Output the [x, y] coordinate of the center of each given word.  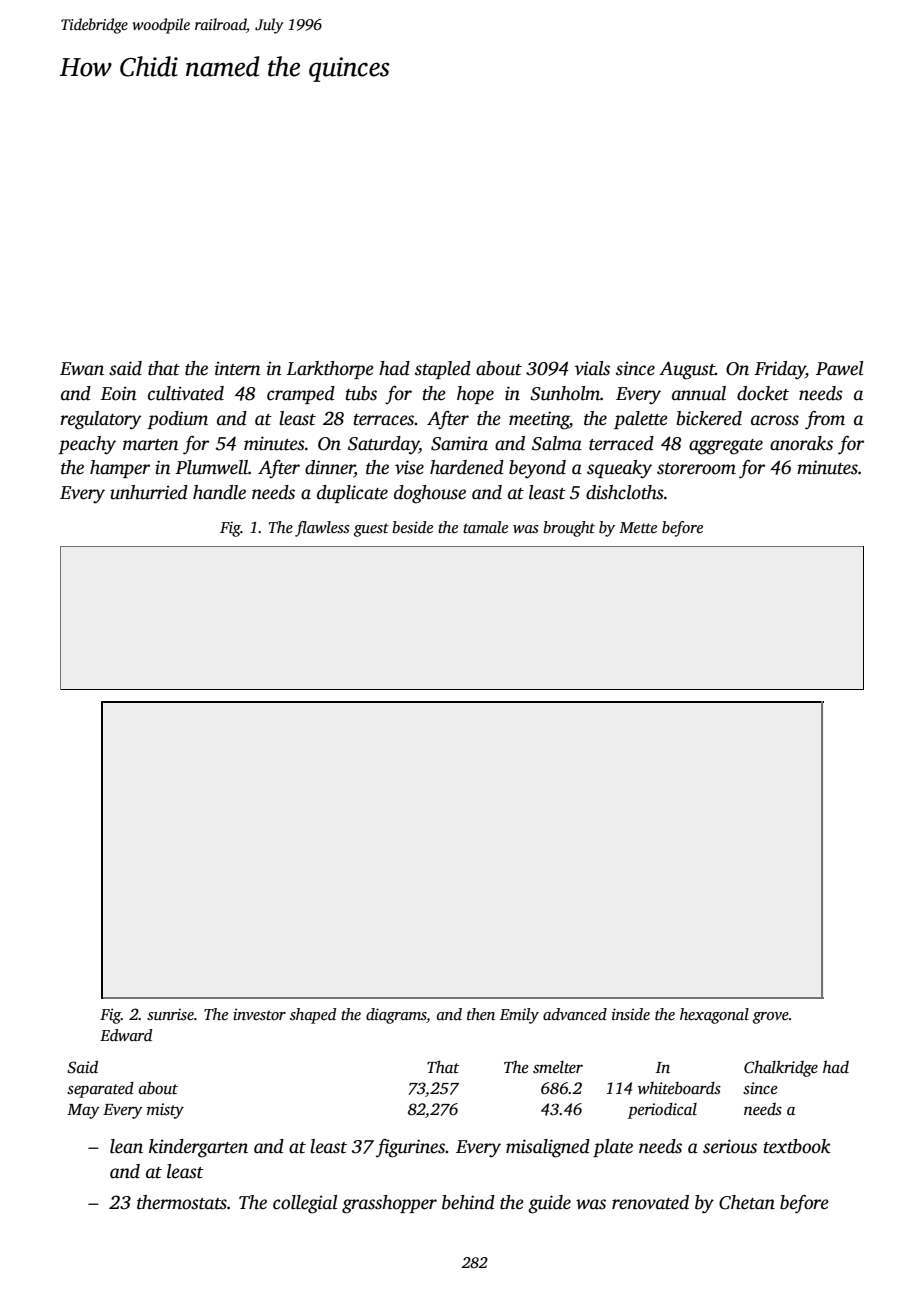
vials [592, 368]
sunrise [170, 1014]
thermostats [182, 1202]
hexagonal [714, 1016]
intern [238, 368]
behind [468, 1202]
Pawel [840, 368]
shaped [313, 1016]
